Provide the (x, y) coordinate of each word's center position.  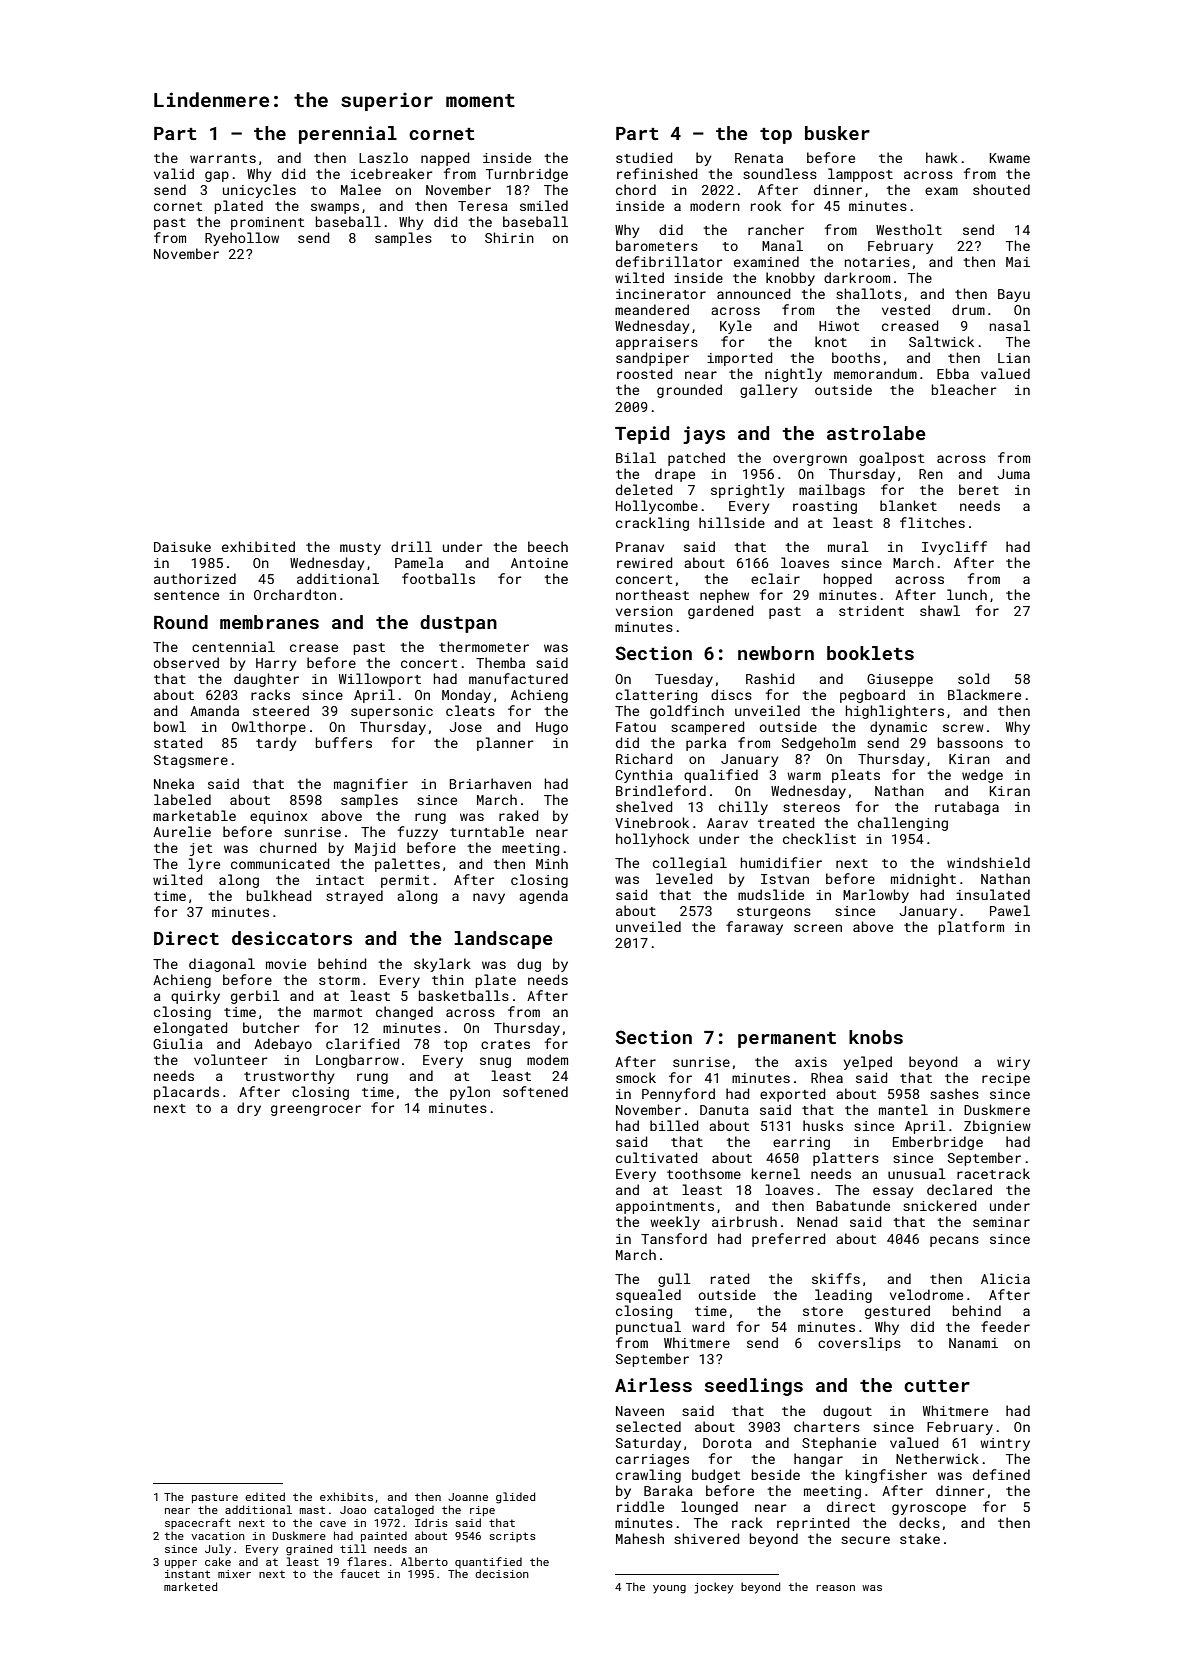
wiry (1013, 1063)
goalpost (891, 459)
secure (865, 1540)
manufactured (518, 678)
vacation (218, 1536)
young (669, 1589)
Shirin (509, 237)
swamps (335, 208)
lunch (967, 594)
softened (535, 1091)
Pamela (419, 562)
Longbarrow (357, 1061)
